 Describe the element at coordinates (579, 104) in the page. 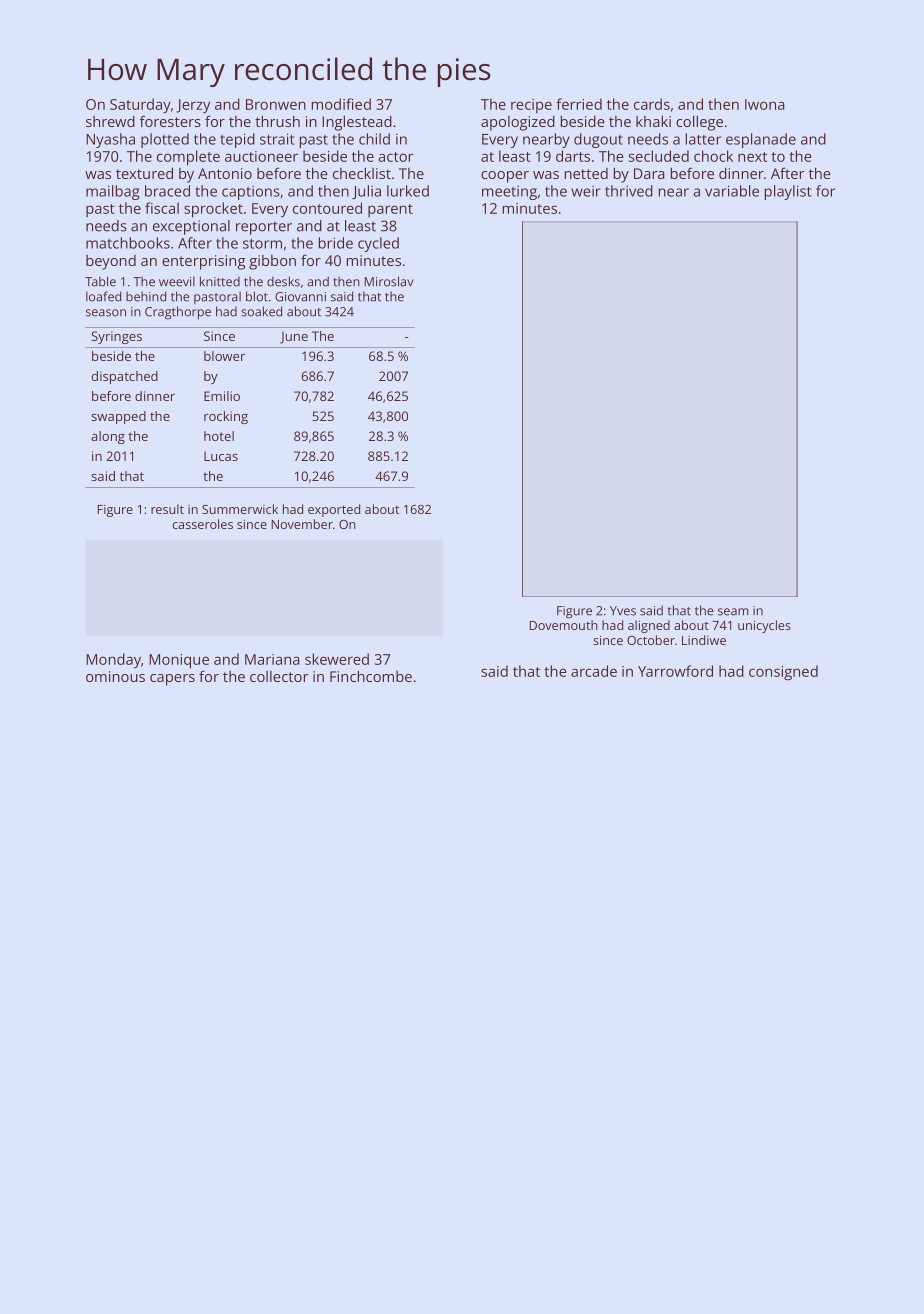

I see `ferried` at that location.
